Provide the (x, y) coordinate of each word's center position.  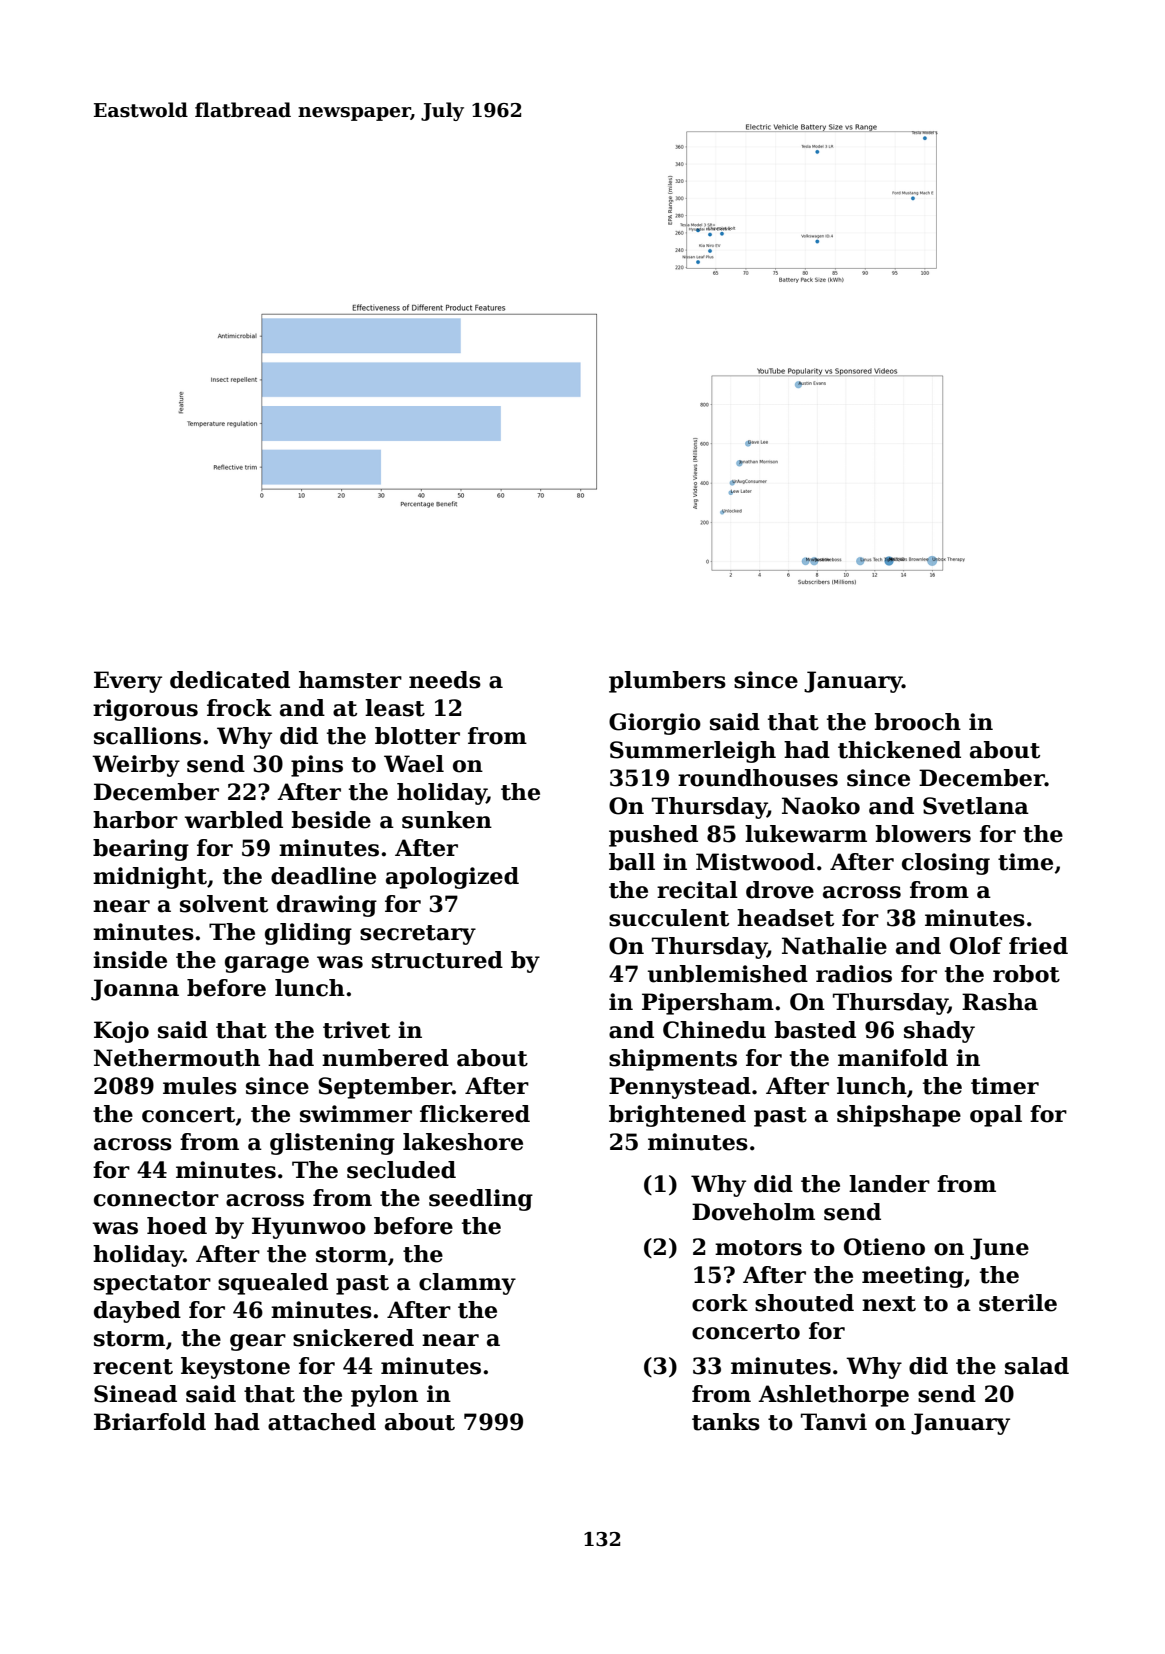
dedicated (230, 680)
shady (939, 1032)
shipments (673, 1060)
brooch (917, 722)
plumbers (667, 682)
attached (322, 1422)
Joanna (135, 990)
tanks (726, 1422)
